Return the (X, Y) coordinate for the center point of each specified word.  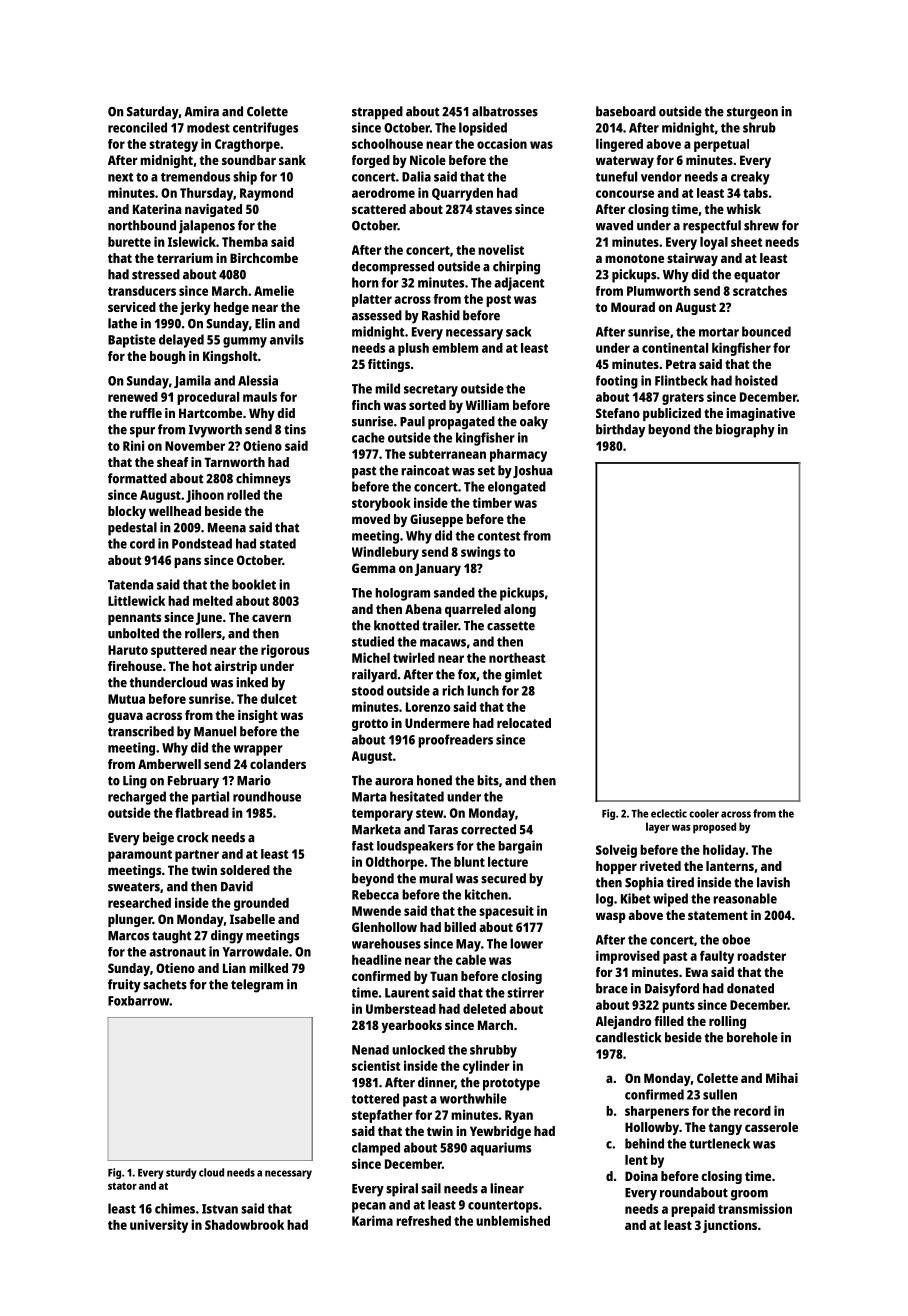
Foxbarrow (139, 1001)
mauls (260, 397)
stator (122, 1186)
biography (745, 431)
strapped (377, 113)
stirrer (525, 992)
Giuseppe (436, 520)
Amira (201, 111)
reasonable (745, 898)
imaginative (760, 414)
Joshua (533, 471)
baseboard (626, 111)
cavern (271, 618)
